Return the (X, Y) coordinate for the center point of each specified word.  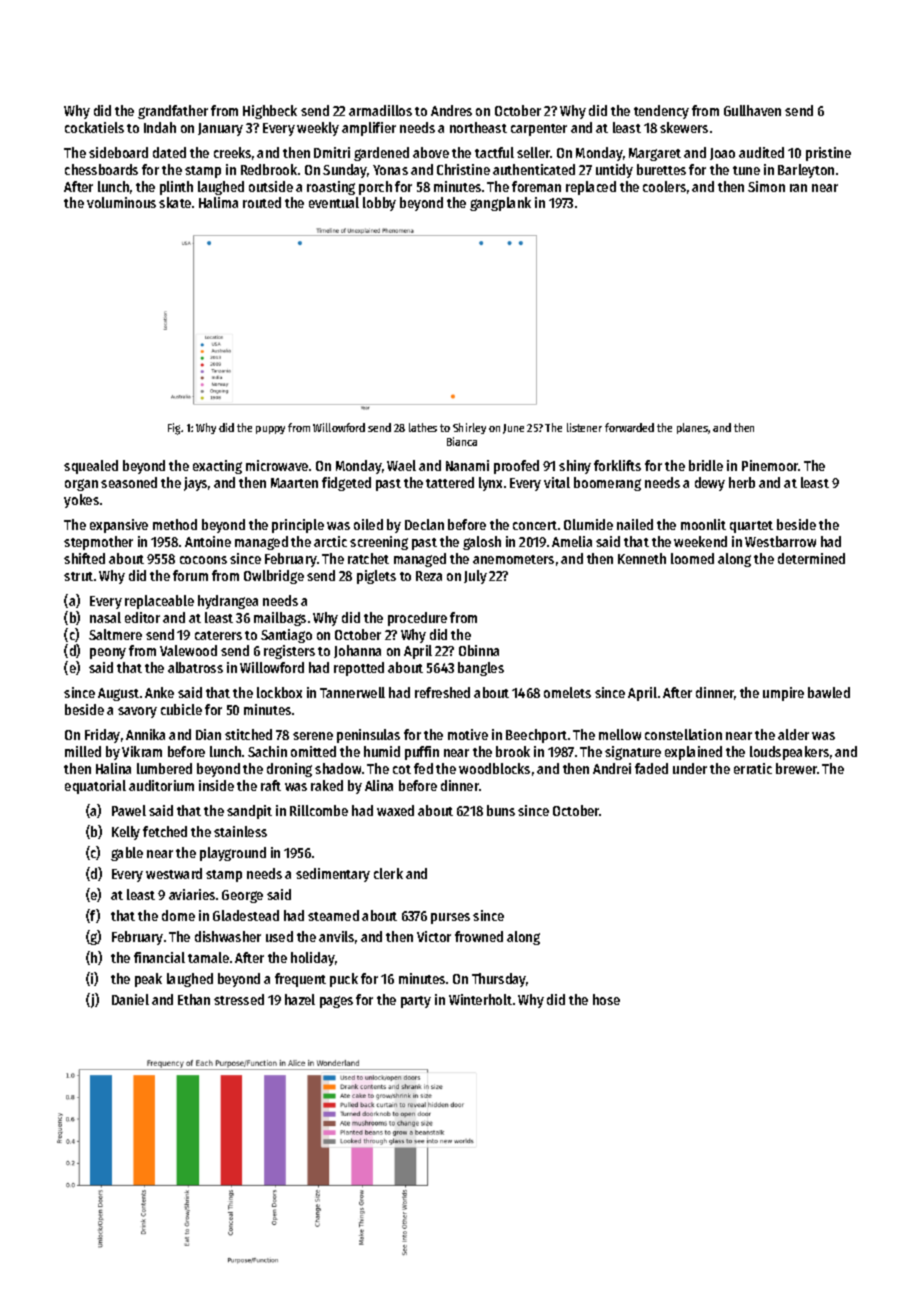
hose (606, 999)
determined (811, 558)
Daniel (130, 999)
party (416, 1002)
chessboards (101, 169)
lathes (423, 427)
